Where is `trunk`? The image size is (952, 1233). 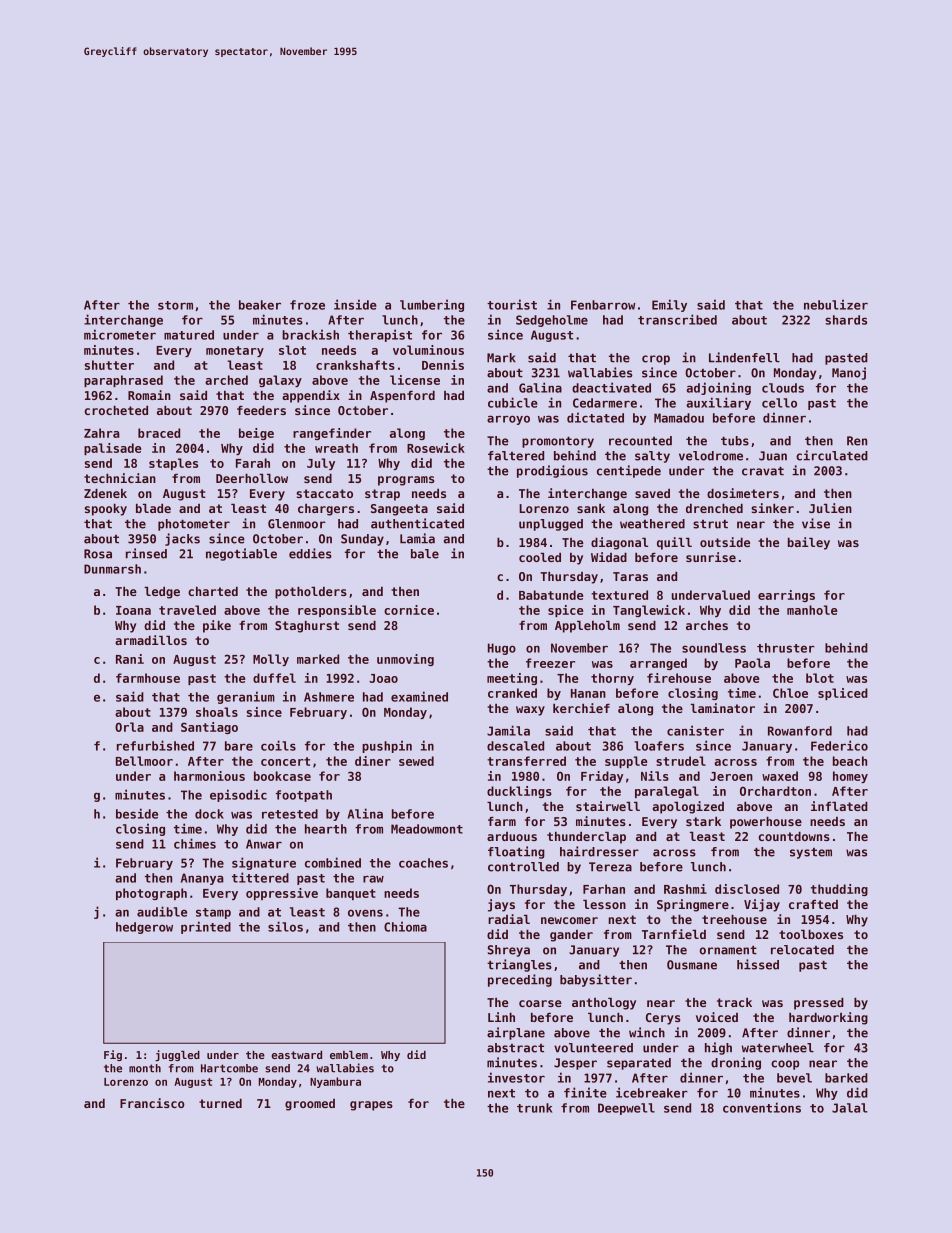
trunk is located at coordinates (534, 1108).
